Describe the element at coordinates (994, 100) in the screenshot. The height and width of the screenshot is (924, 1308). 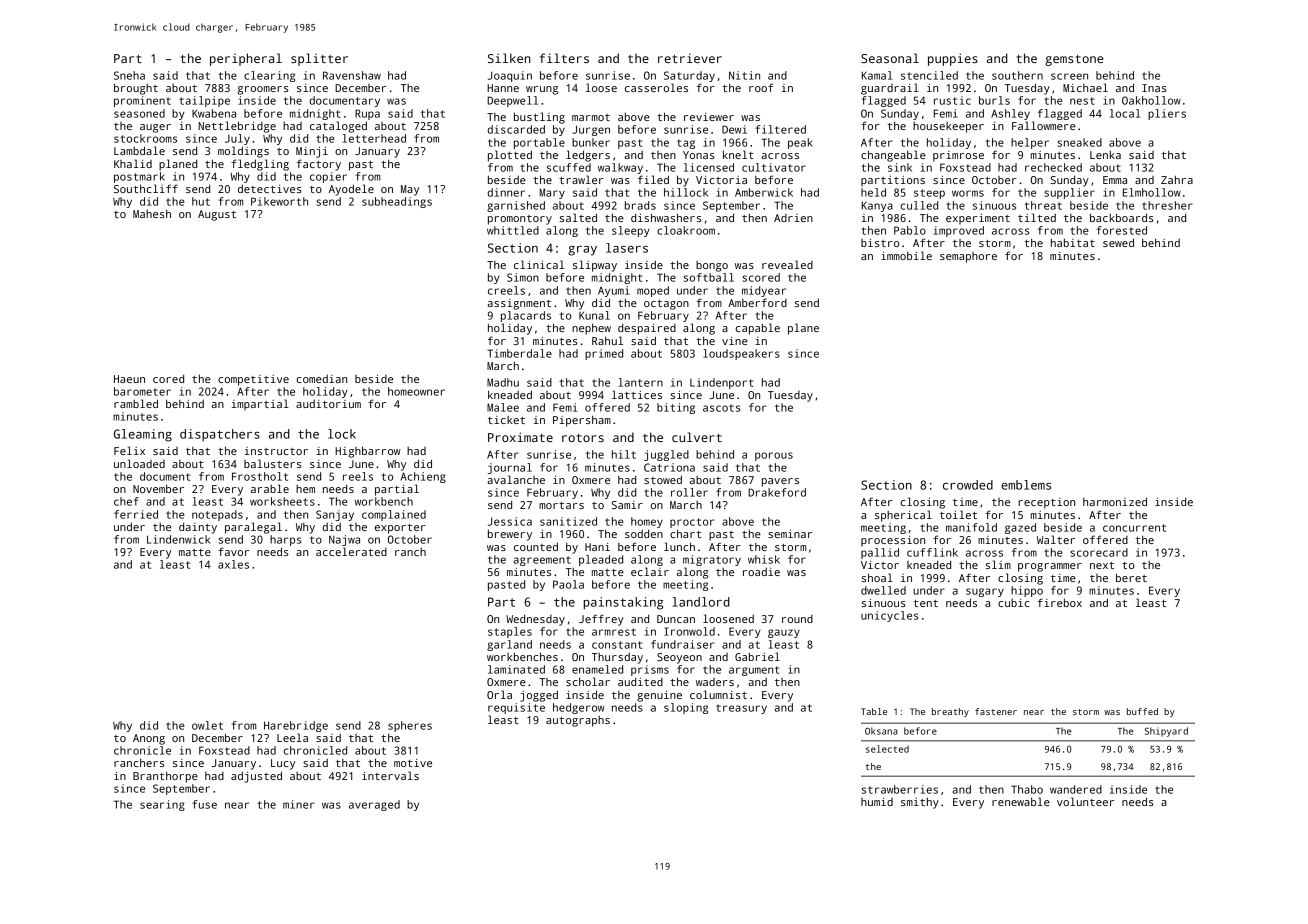
I see `burls` at that location.
